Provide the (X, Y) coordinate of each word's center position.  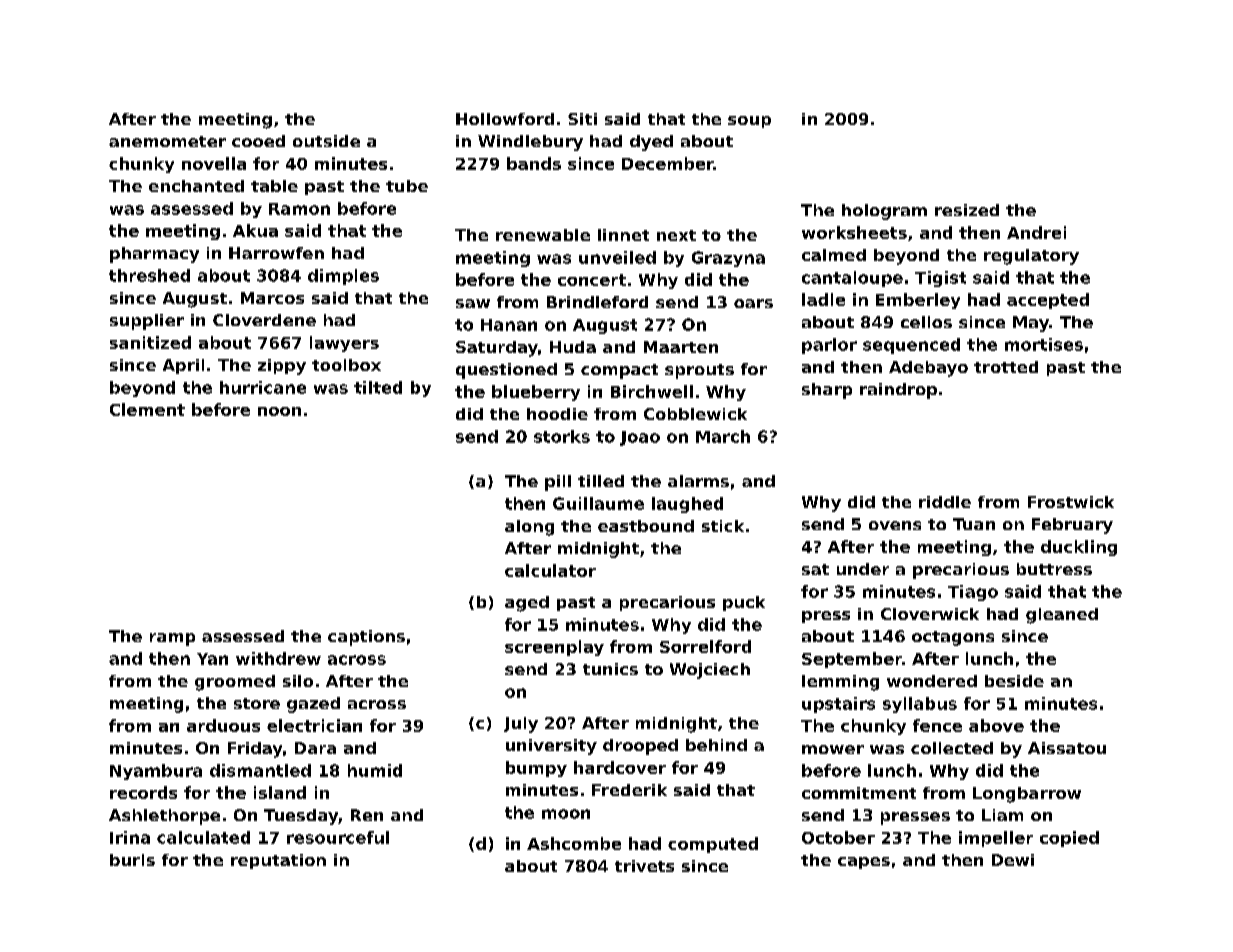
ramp (172, 639)
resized (967, 210)
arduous (223, 725)
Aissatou (1067, 748)
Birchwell (652, 391)
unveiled (617, 257)
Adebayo (928, 369)
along (529, 528)
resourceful (338, 837)
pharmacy (154, 255)
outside (326, 141)
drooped (640, 747)
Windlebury (530, 143)
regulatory (1031, 257)
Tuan (974, 524)
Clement (147, 409)
